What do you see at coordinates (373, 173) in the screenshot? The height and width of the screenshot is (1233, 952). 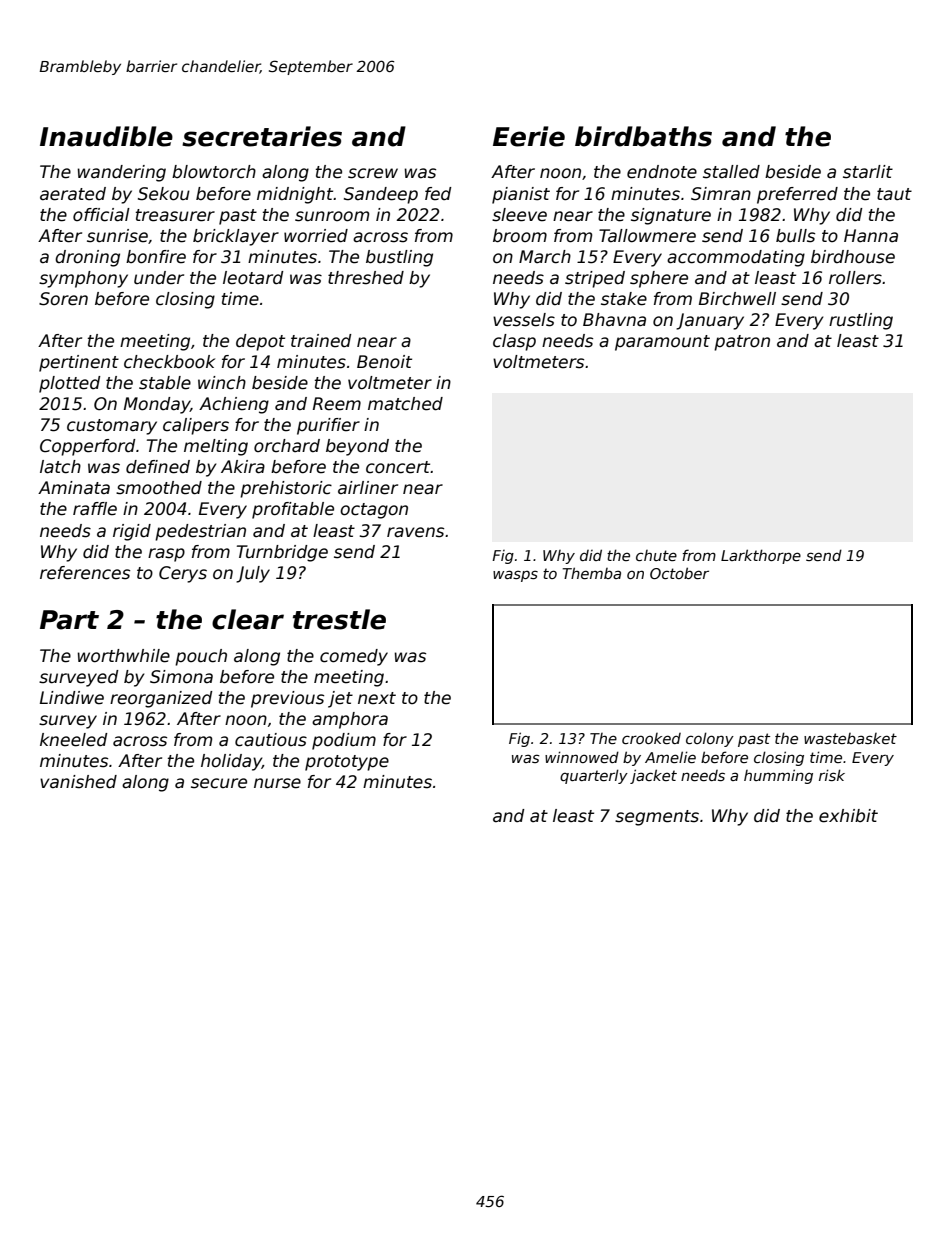 I see `screw` at bounding box center [373, 173].
